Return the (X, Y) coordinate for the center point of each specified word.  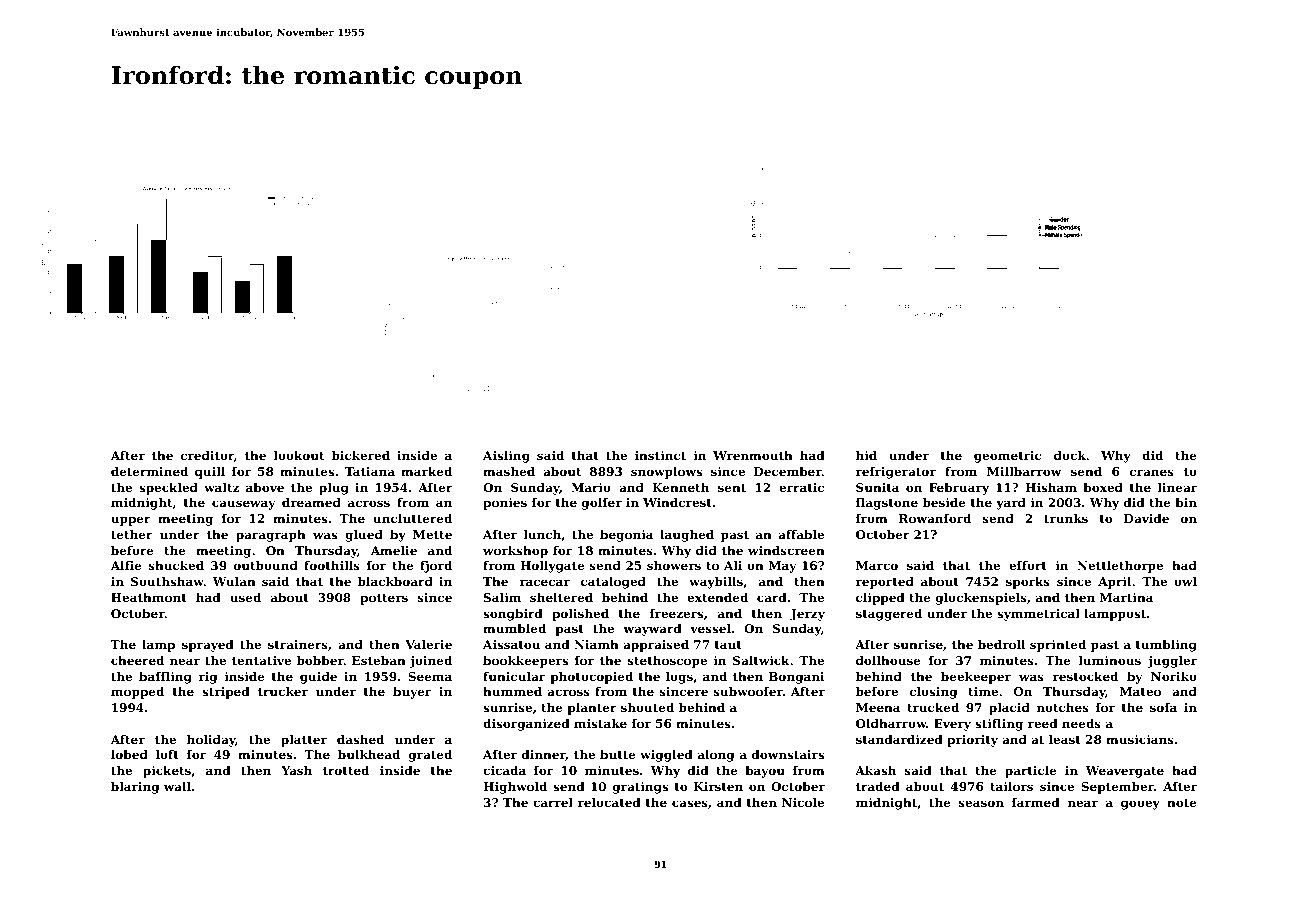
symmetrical (1038, 615)
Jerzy (807, 615)
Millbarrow (1024, 471)
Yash (296, 770)
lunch (542, 534)
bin (1186, 502)
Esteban (379, 660)
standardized (899, 739)
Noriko (1174, 676)
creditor (207, 455)
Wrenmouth (753, 455)
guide (318, 678)
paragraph (271, 536)
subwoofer (748, 691)
